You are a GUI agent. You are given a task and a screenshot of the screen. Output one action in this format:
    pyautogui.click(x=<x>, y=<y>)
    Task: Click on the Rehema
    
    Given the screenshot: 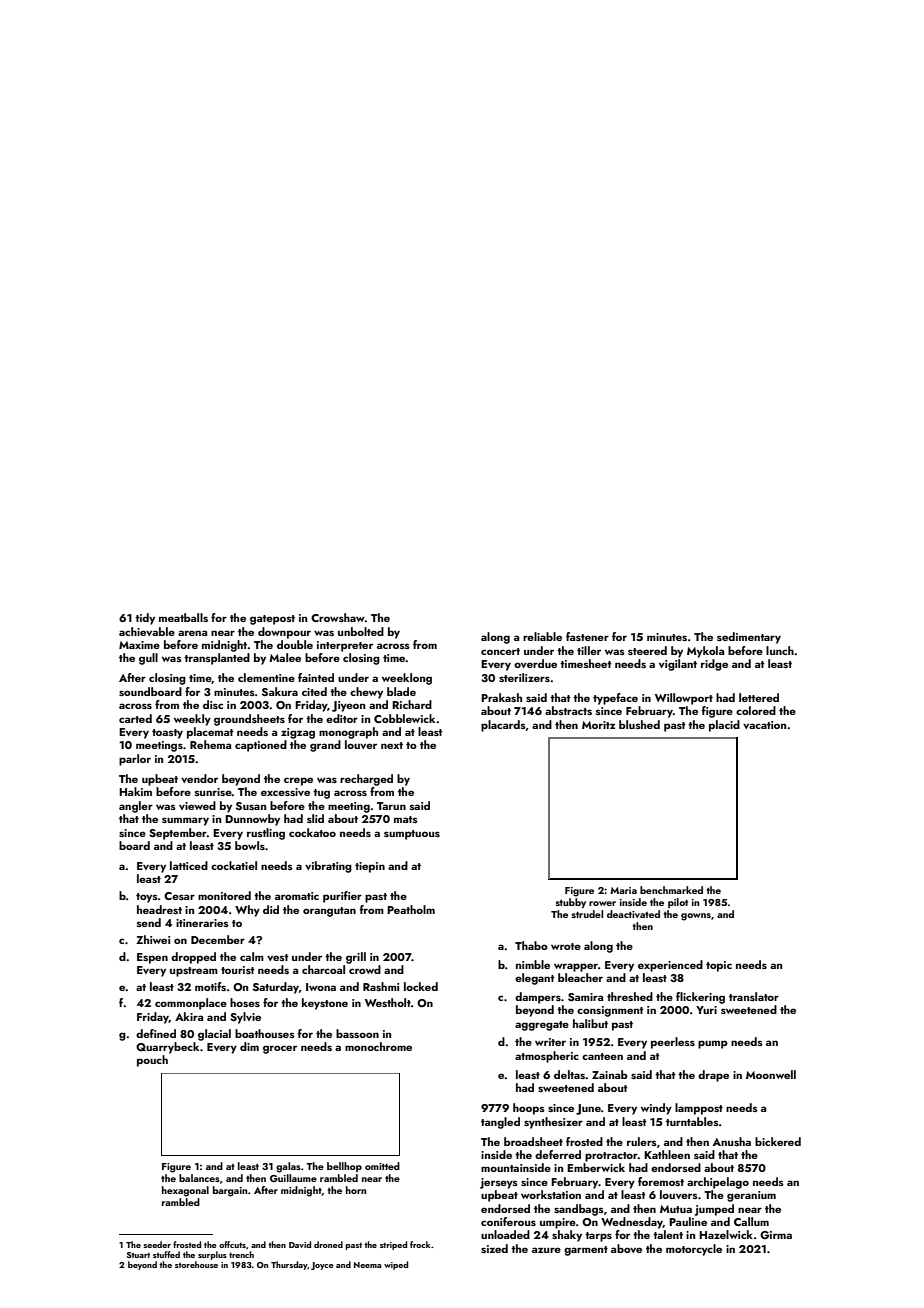 What is the action you would take?
    pyautogui.click(x=210, y=744)
